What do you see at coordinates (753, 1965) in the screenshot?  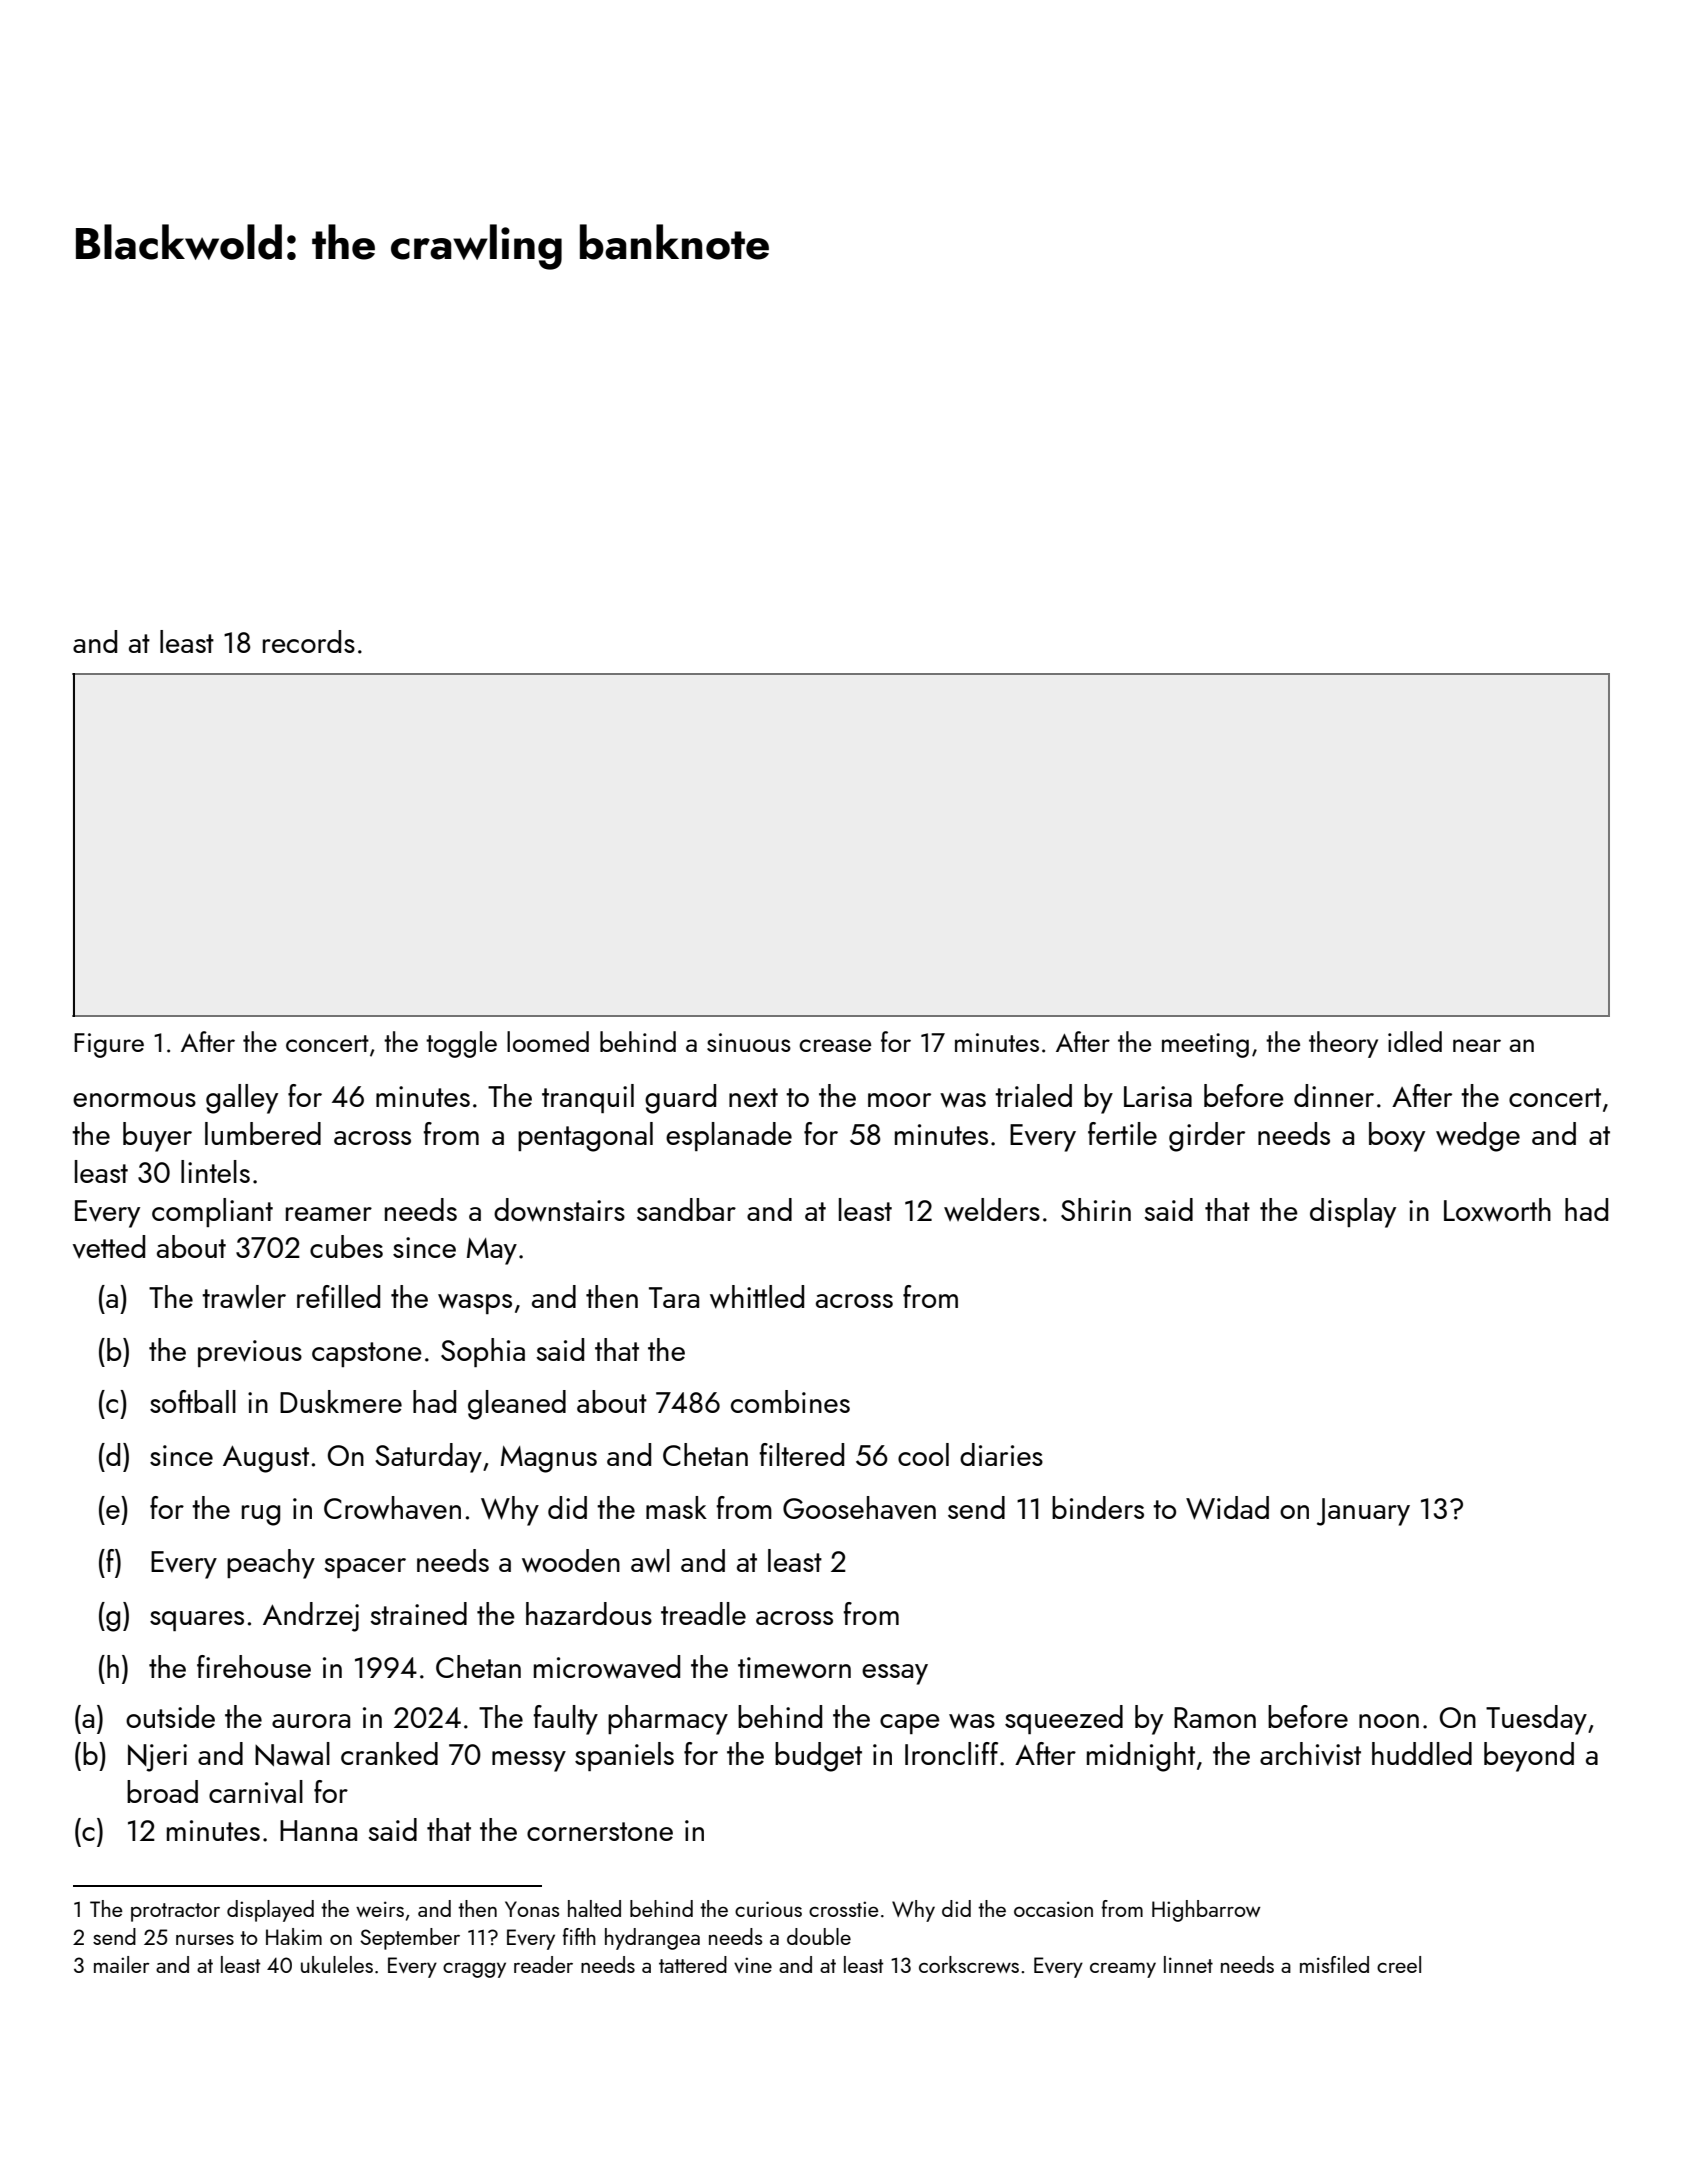 I see `vine` at bounding box center [753, 1965].
